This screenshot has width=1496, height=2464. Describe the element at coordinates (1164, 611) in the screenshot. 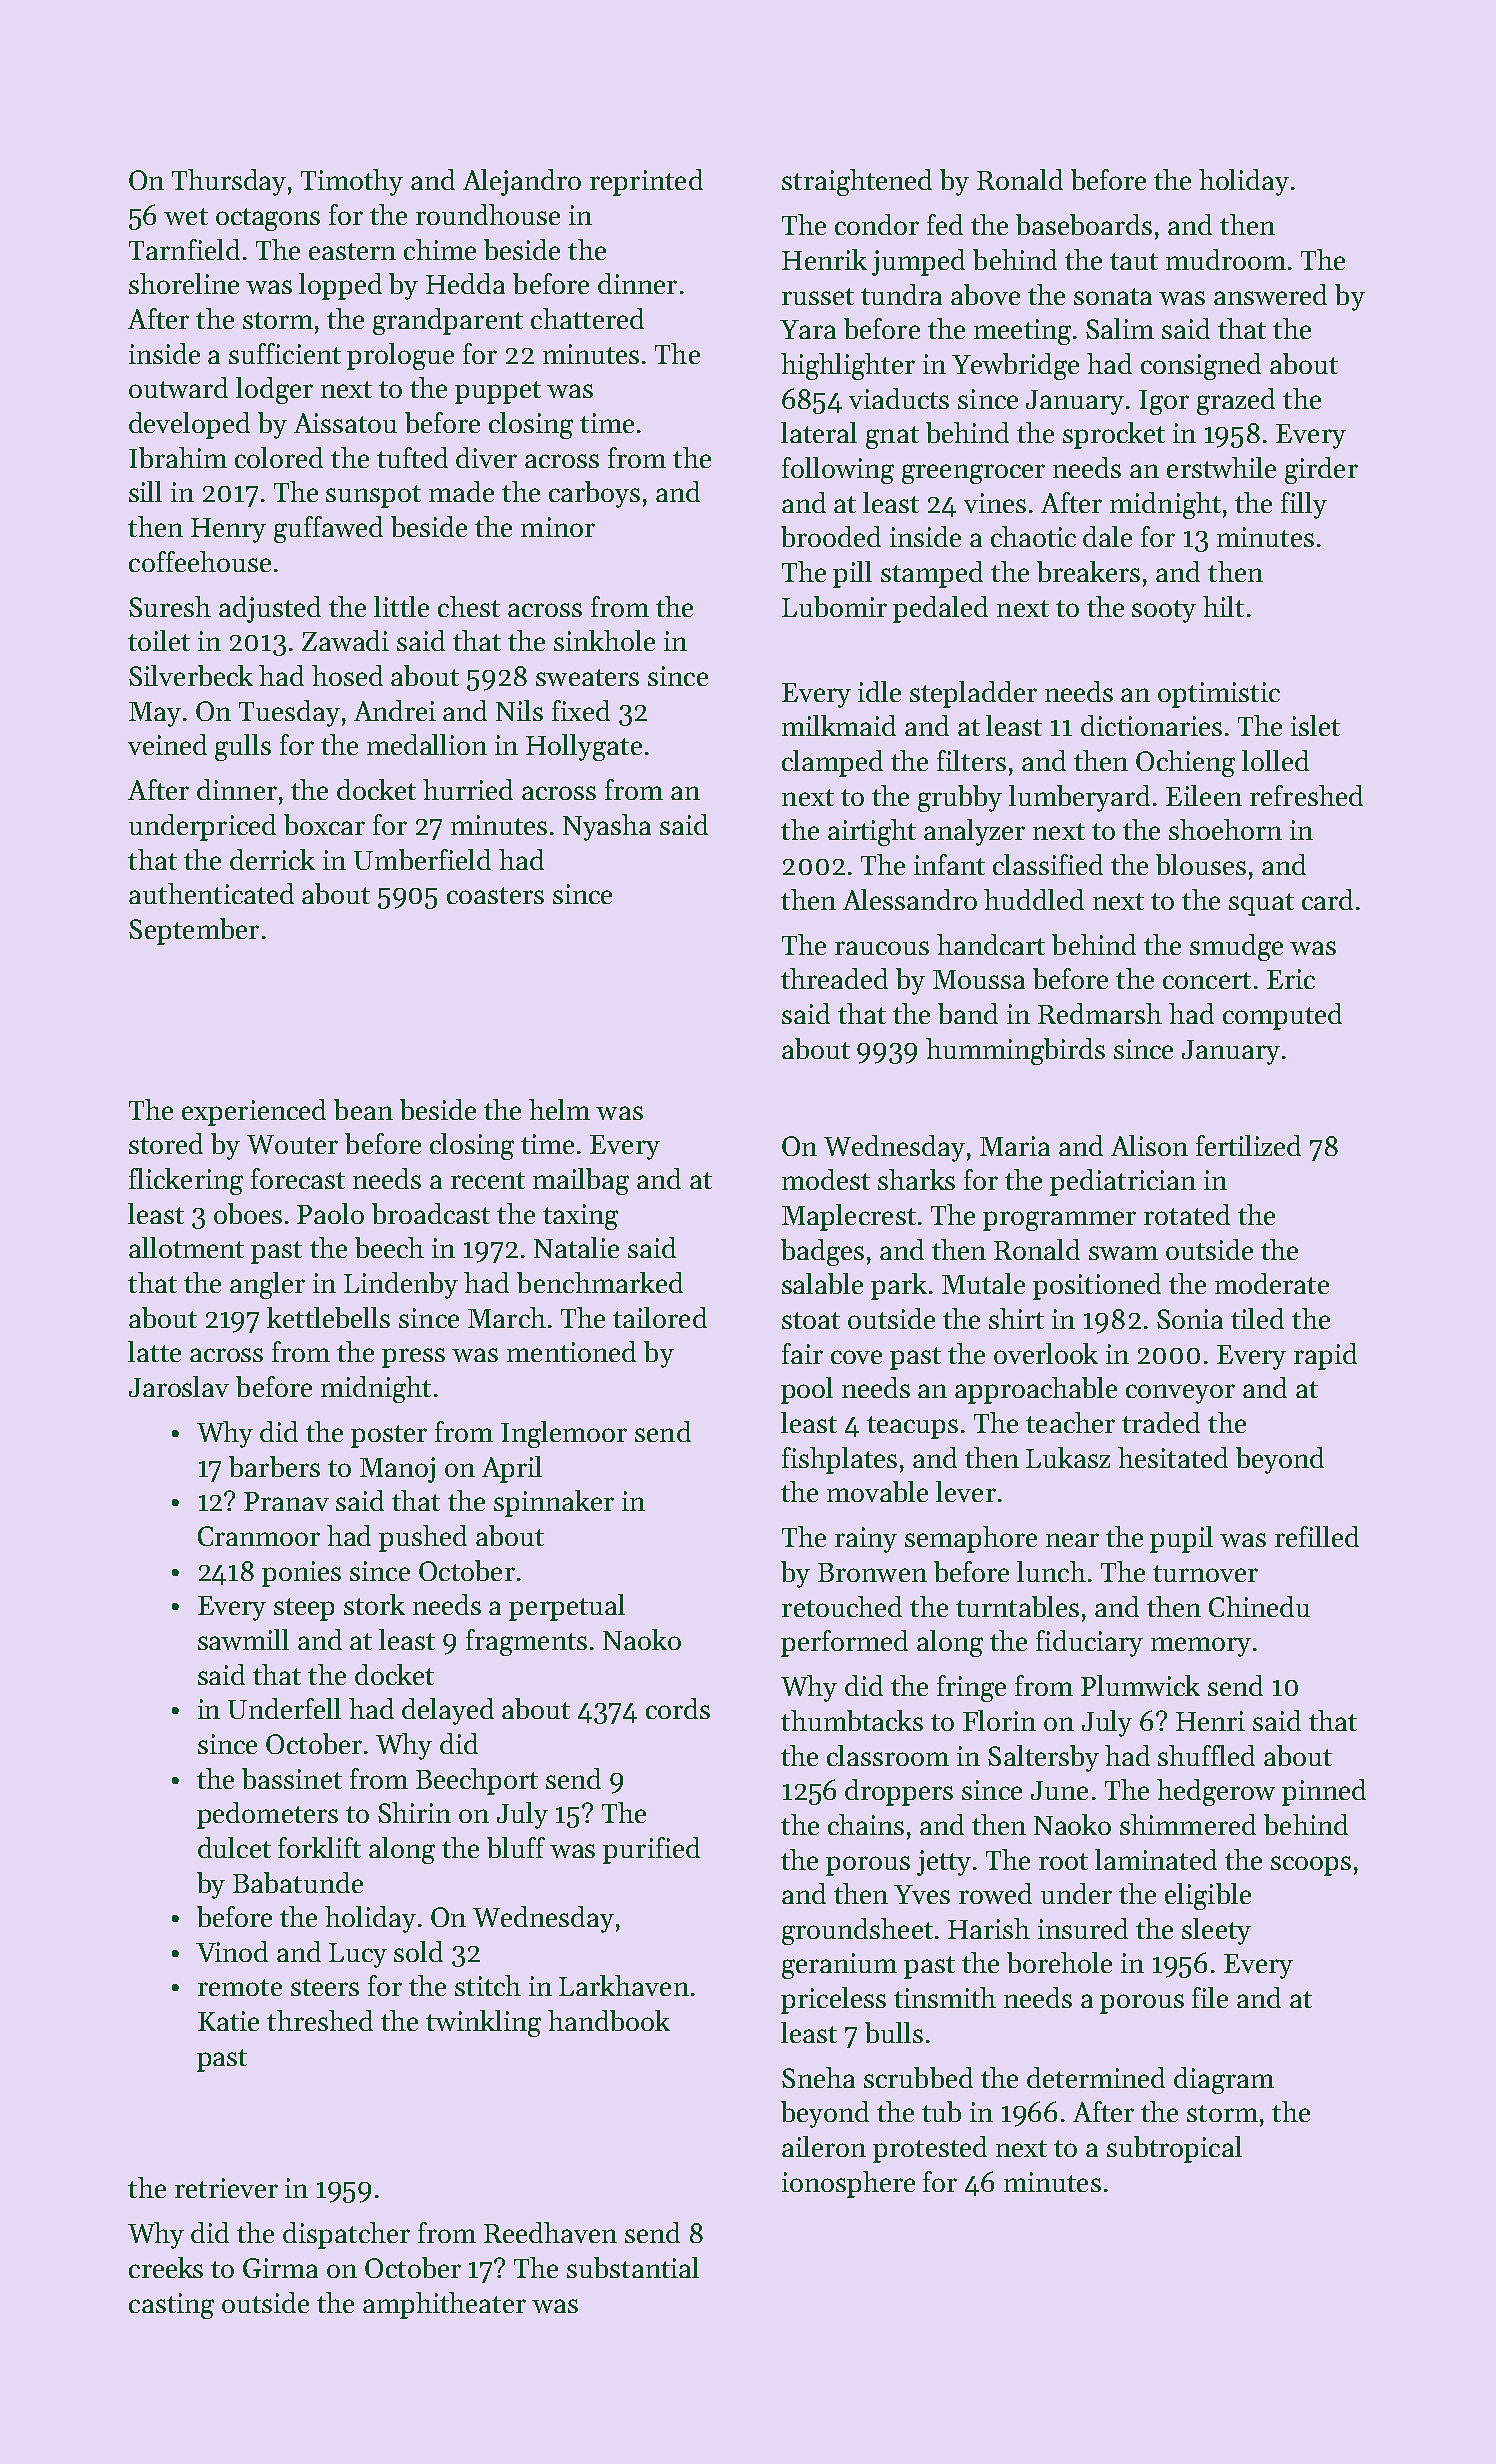

I see `sooty` at that location.
